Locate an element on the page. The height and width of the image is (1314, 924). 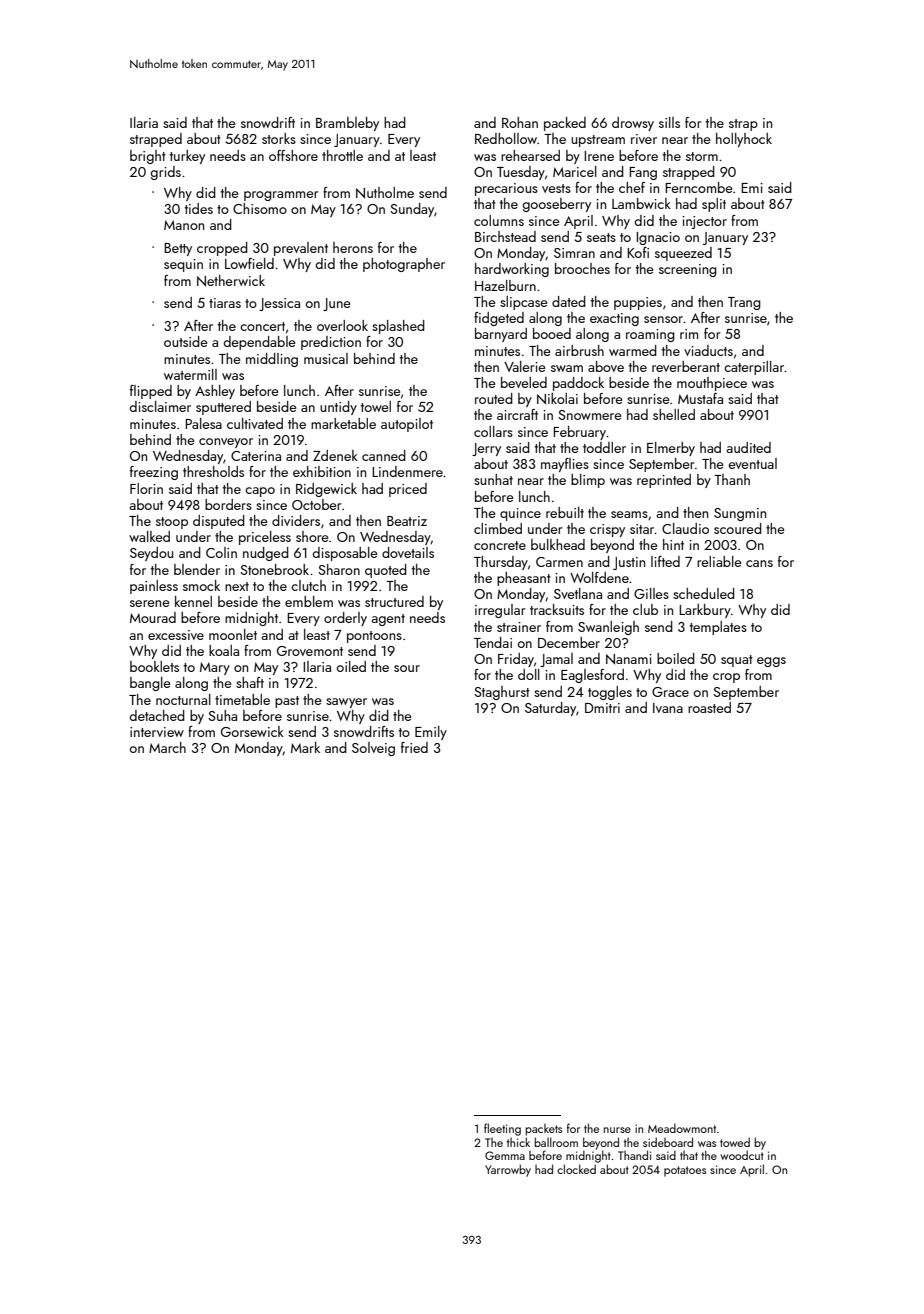
storks is located at coordinates (279, 138).
